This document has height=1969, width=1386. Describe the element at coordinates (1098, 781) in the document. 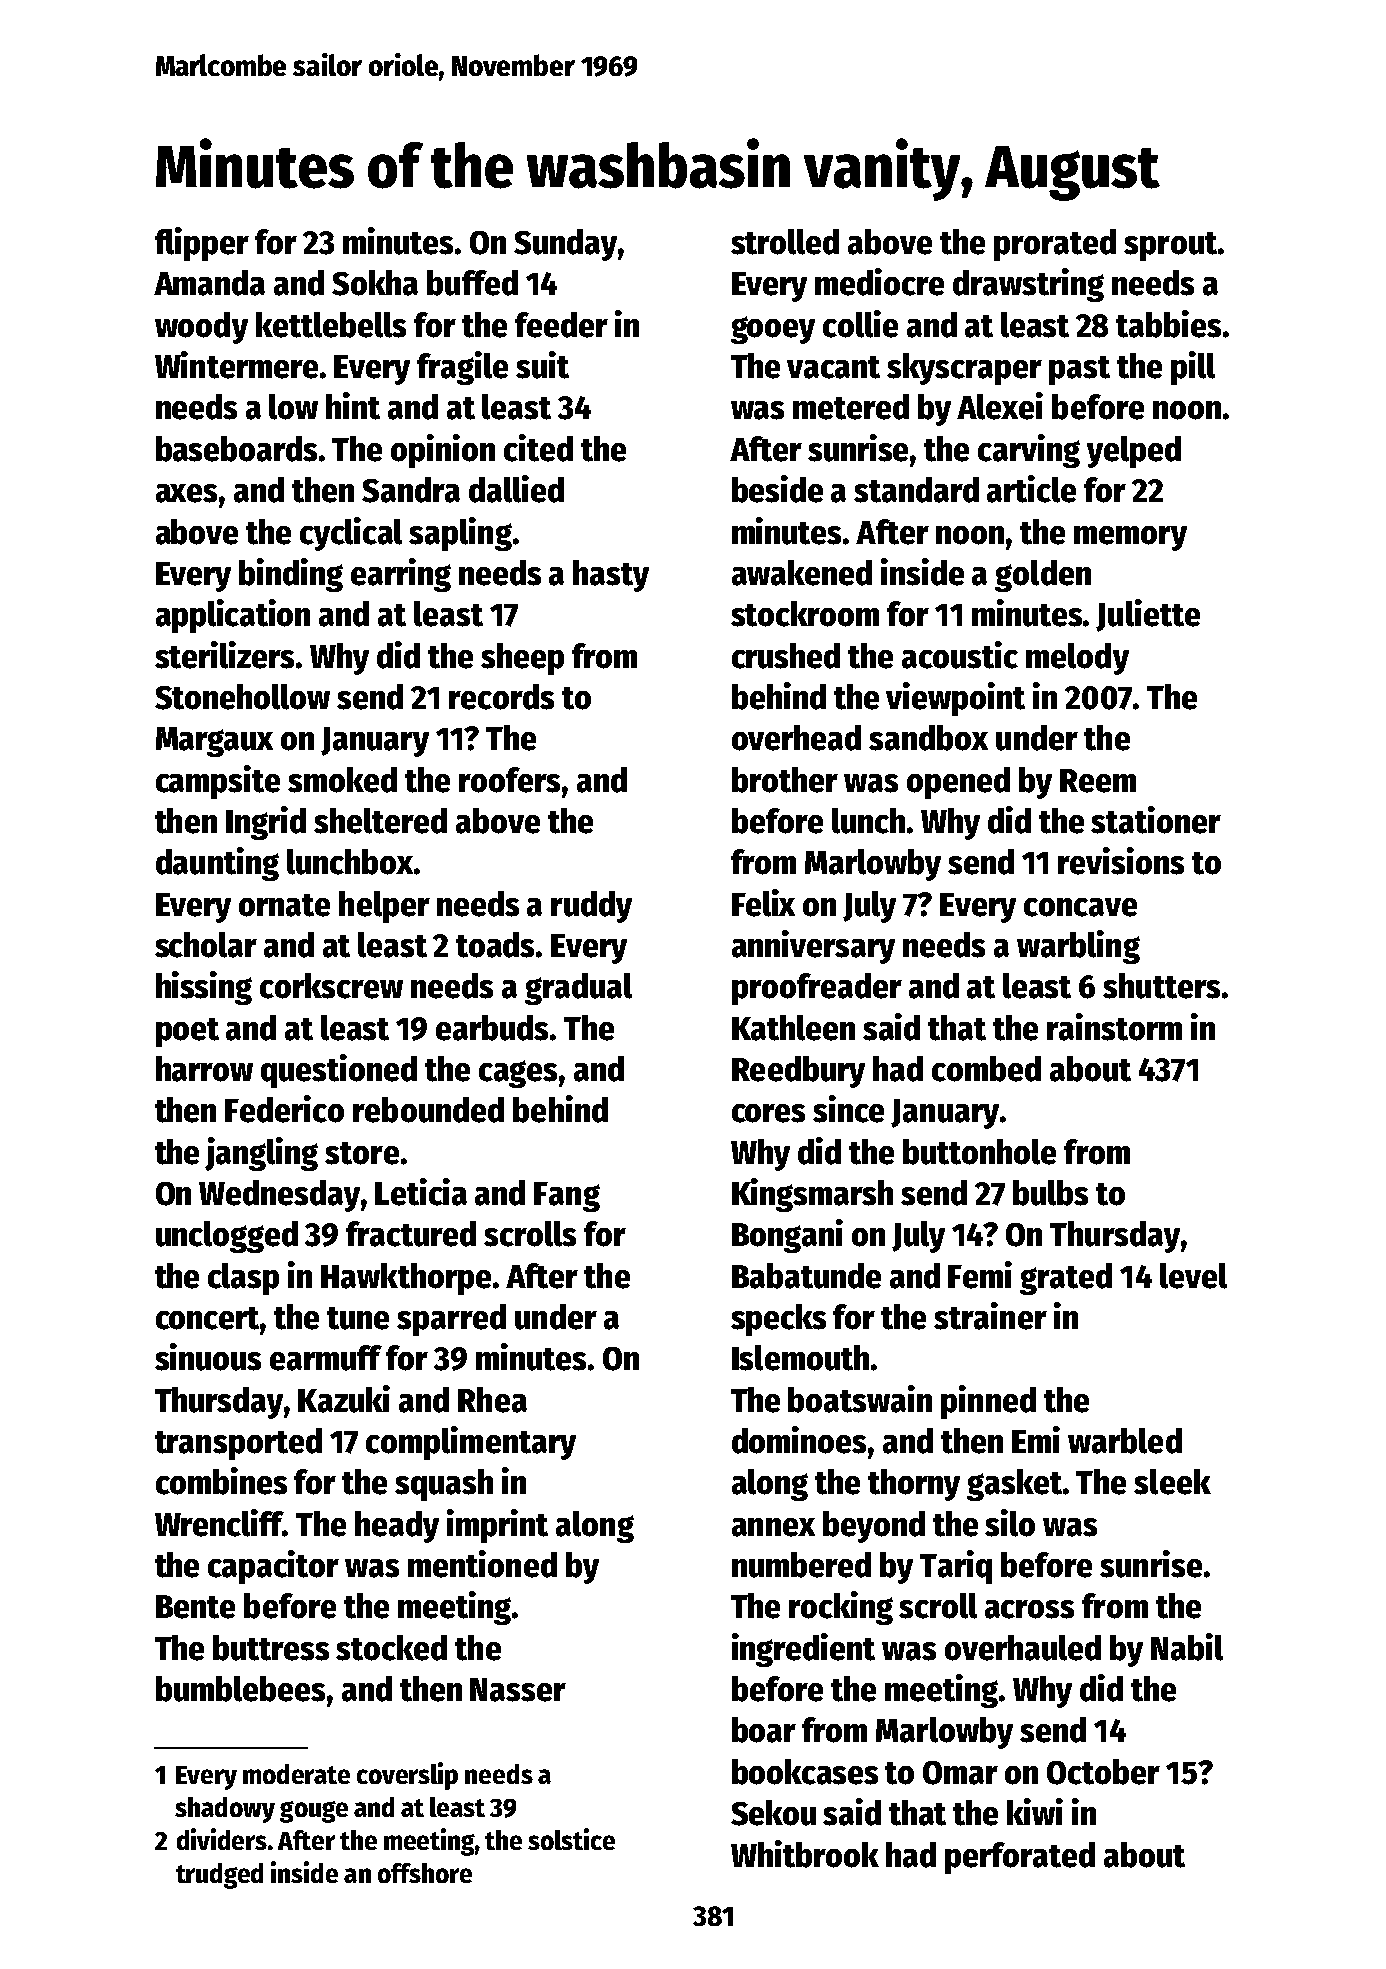

I see `Reem` at that location.
